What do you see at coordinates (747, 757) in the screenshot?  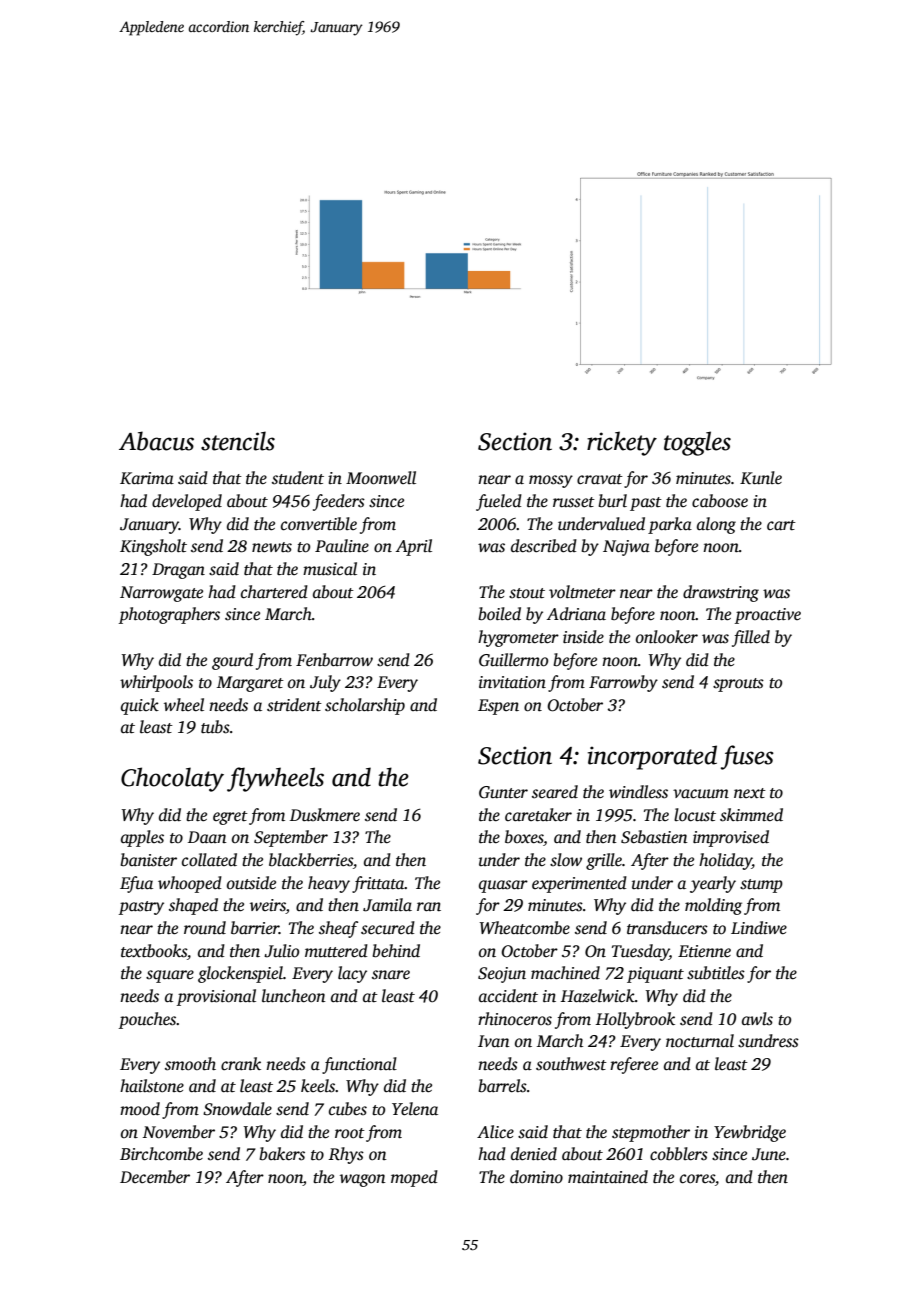 I see `fuses` at bounding box center [747, 757].
